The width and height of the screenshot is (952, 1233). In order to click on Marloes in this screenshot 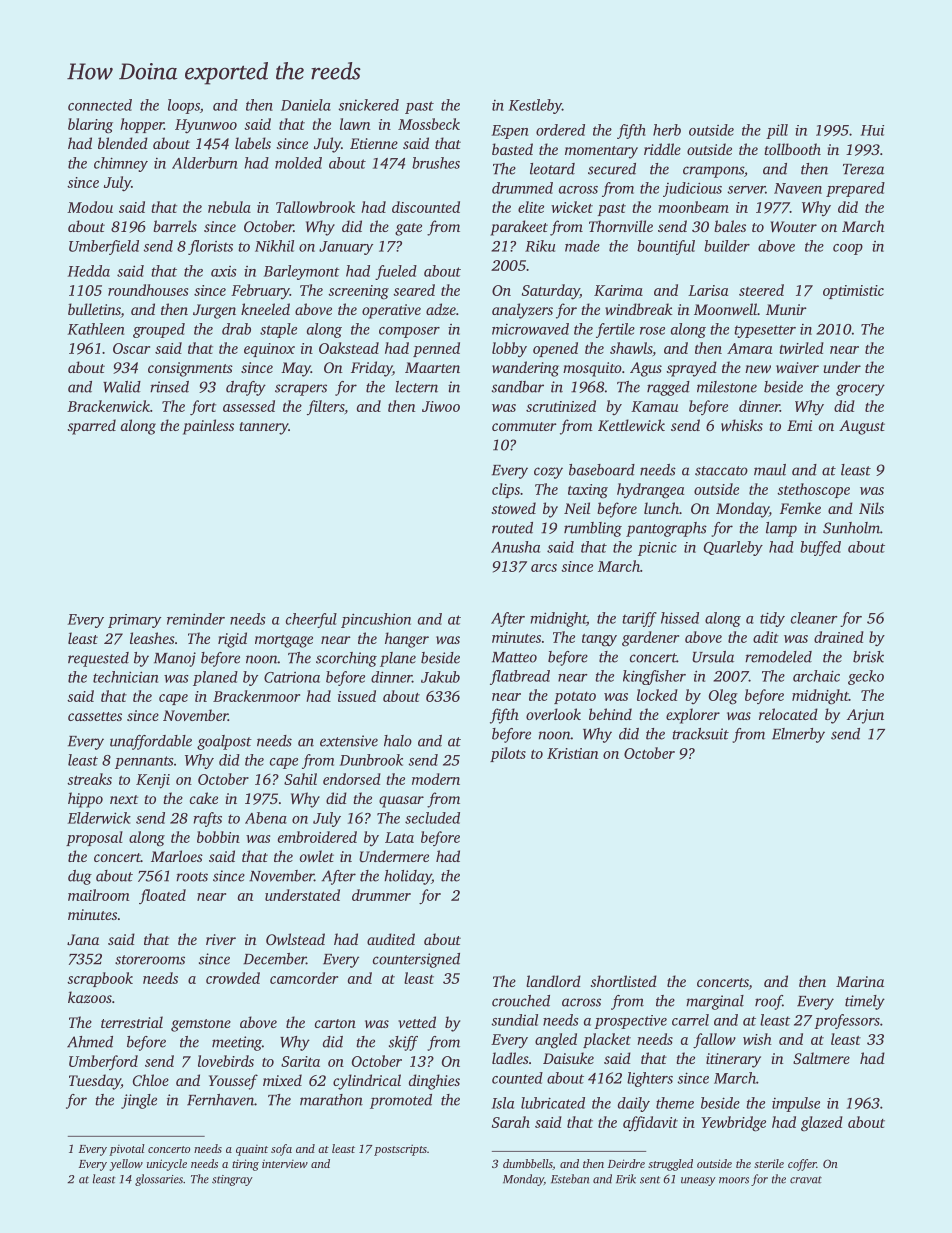, I will do `click(177, 856)`.
